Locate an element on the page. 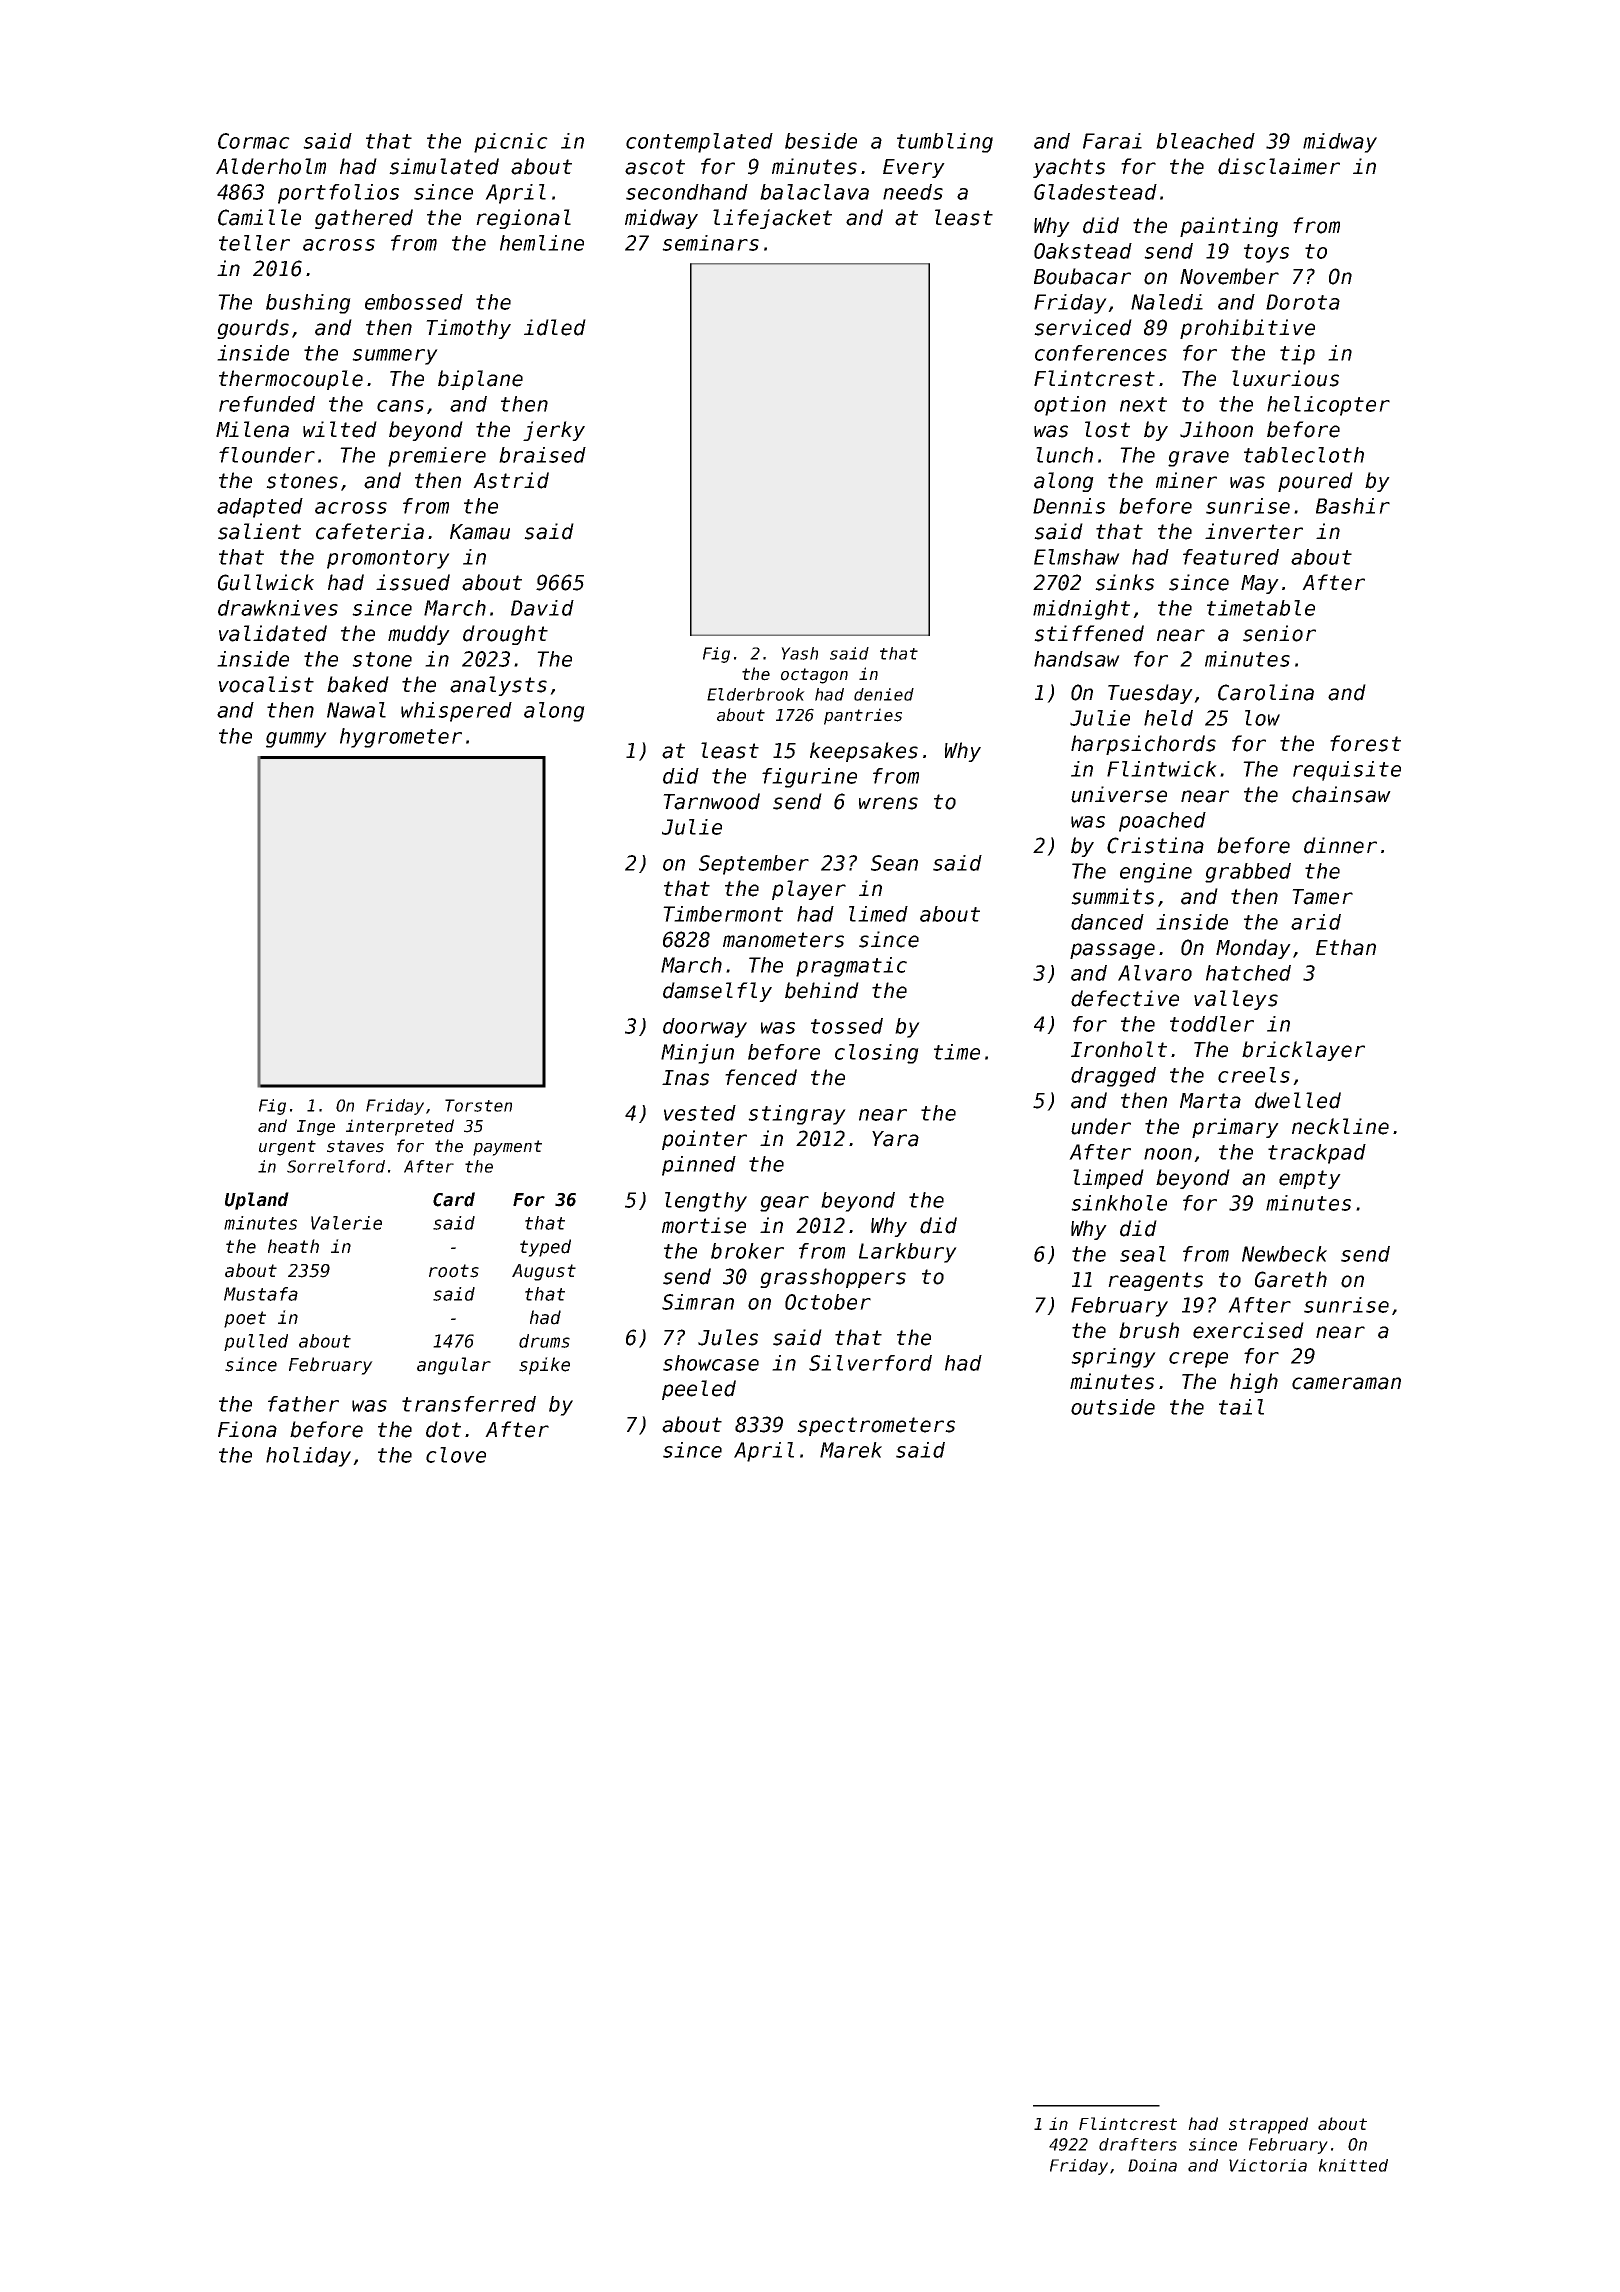  ascot is located at coordinates (655, 167).
